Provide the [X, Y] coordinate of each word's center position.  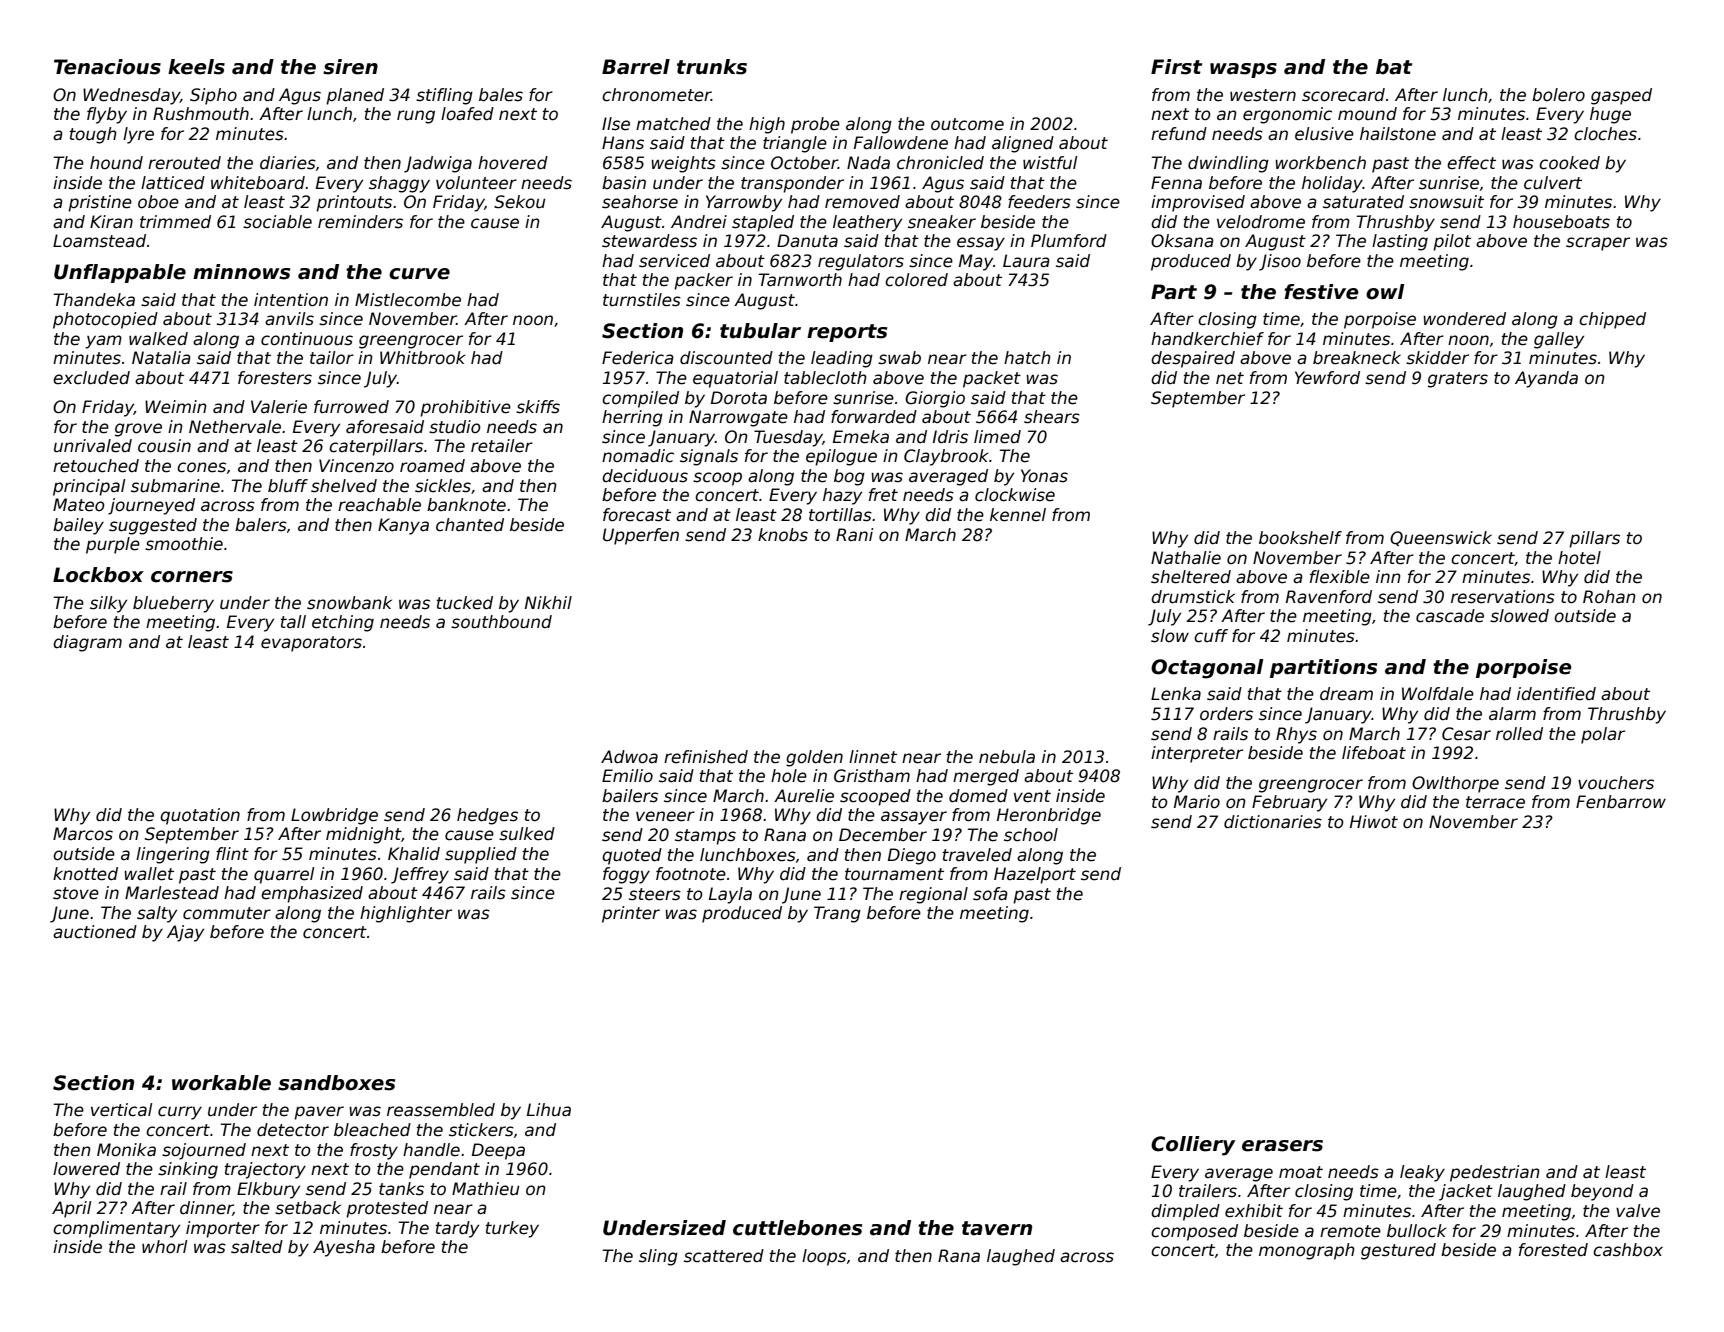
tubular [760, 331]
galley [1559, 340]
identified [1556, 694]
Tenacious [107, 67]
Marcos [83, 834]
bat [1394, 67]
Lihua [549, 1110]
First [1176, 67]
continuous [307, 339]
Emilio [627, 776]
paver [319, 1113]
